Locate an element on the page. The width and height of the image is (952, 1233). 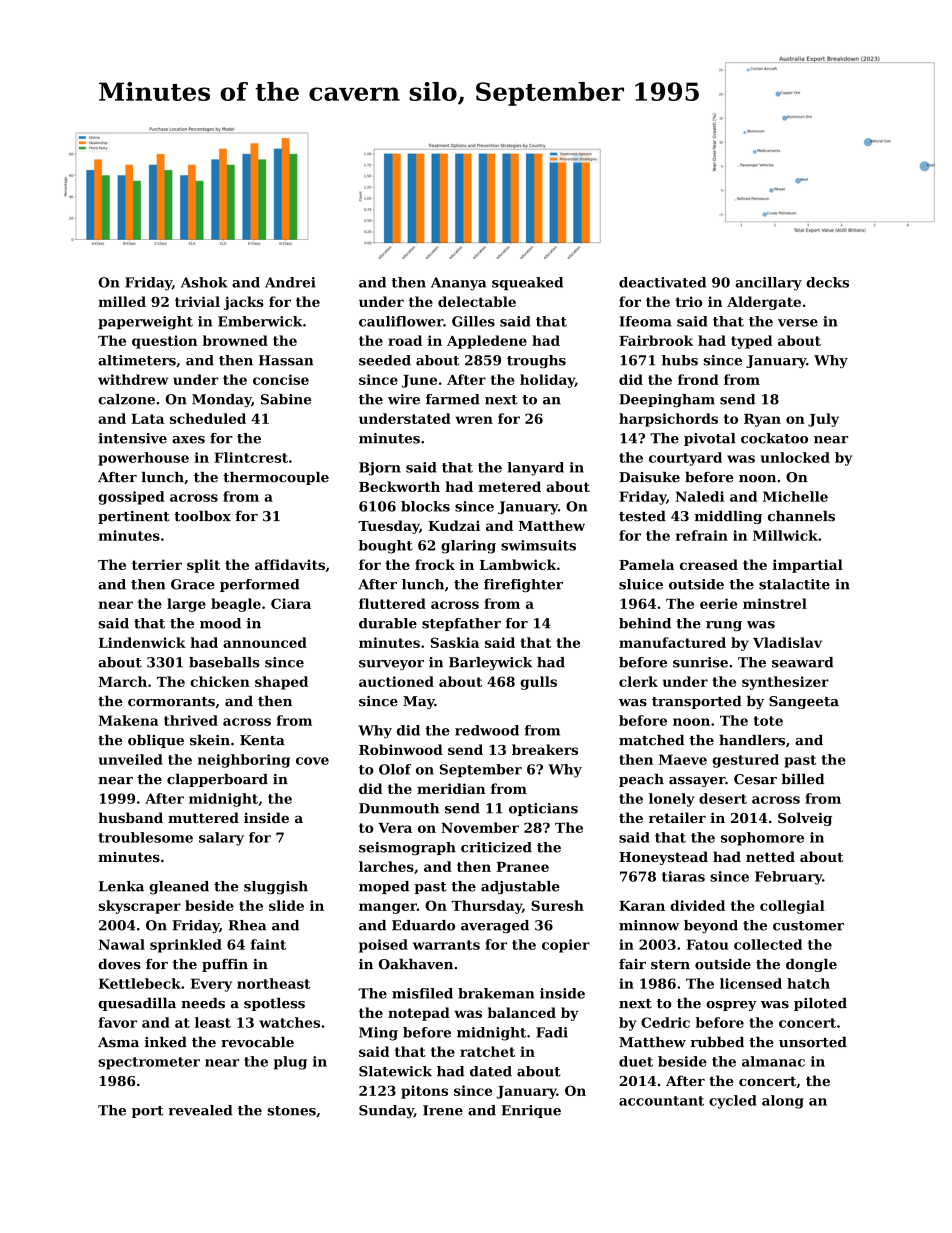
stepfather is located at coordinates (461, 624).
